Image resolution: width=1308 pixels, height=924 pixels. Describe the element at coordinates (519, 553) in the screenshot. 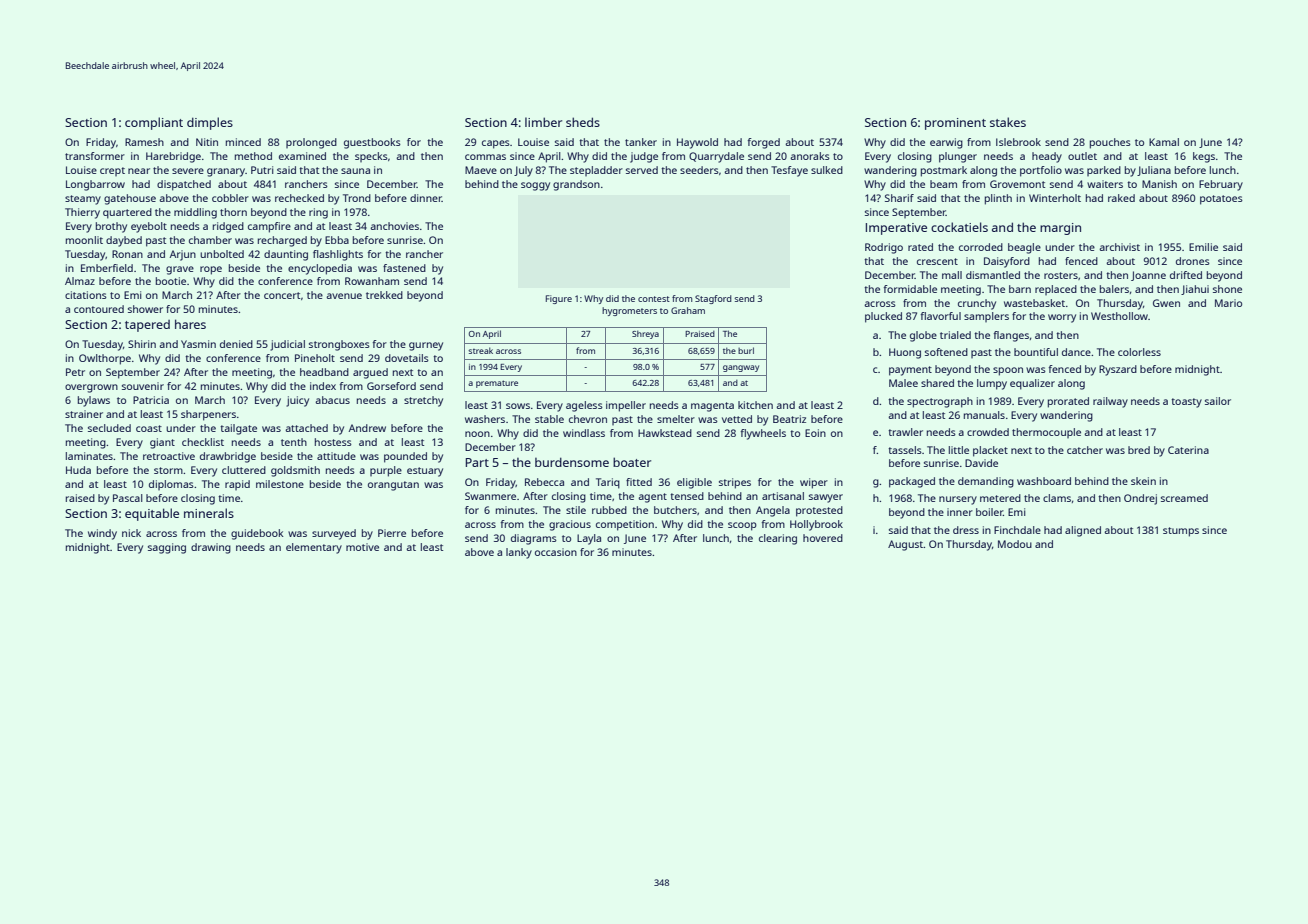

I see `lanky` at that location.
